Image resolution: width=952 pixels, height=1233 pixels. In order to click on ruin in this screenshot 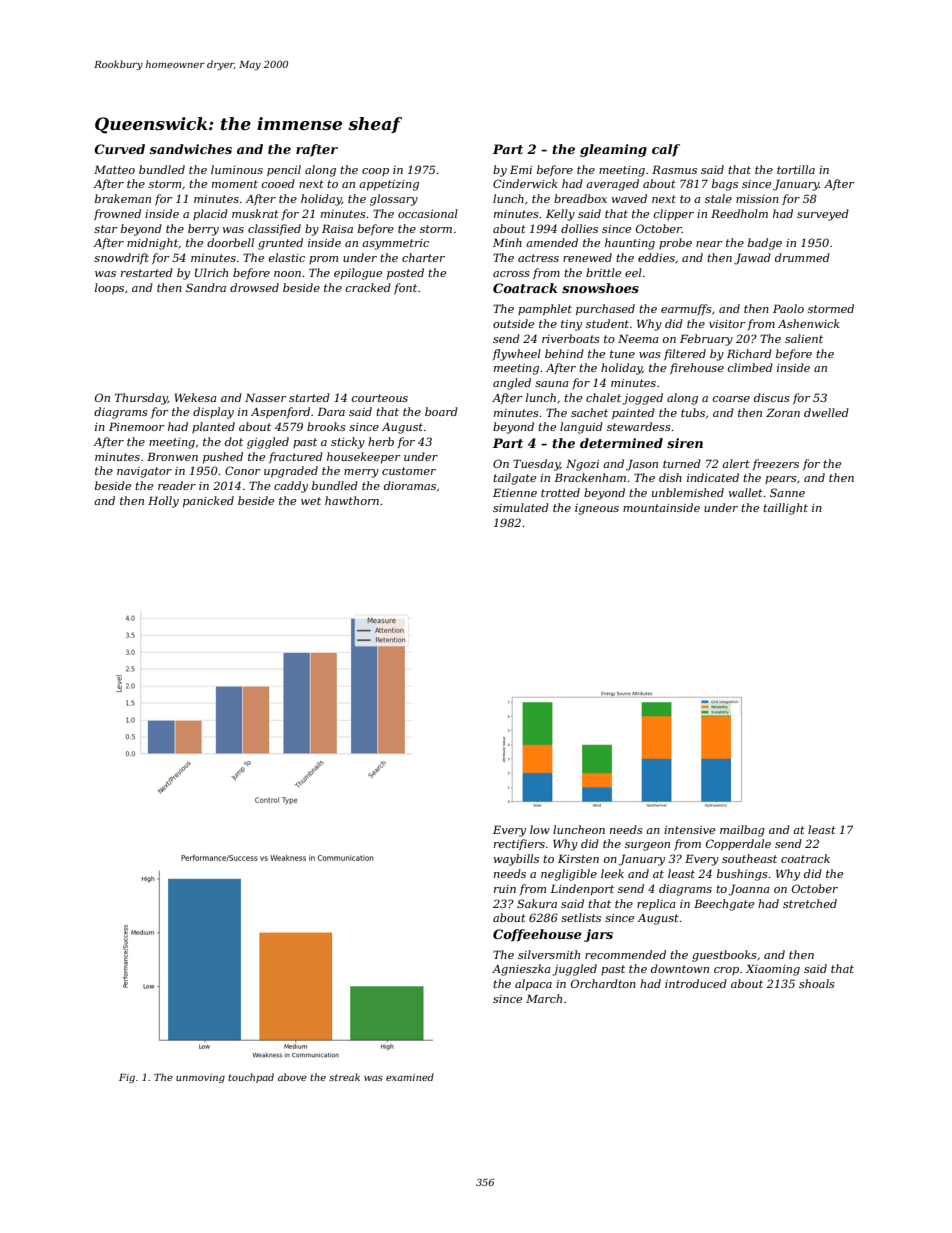, I will do `click(505, 889)`.
